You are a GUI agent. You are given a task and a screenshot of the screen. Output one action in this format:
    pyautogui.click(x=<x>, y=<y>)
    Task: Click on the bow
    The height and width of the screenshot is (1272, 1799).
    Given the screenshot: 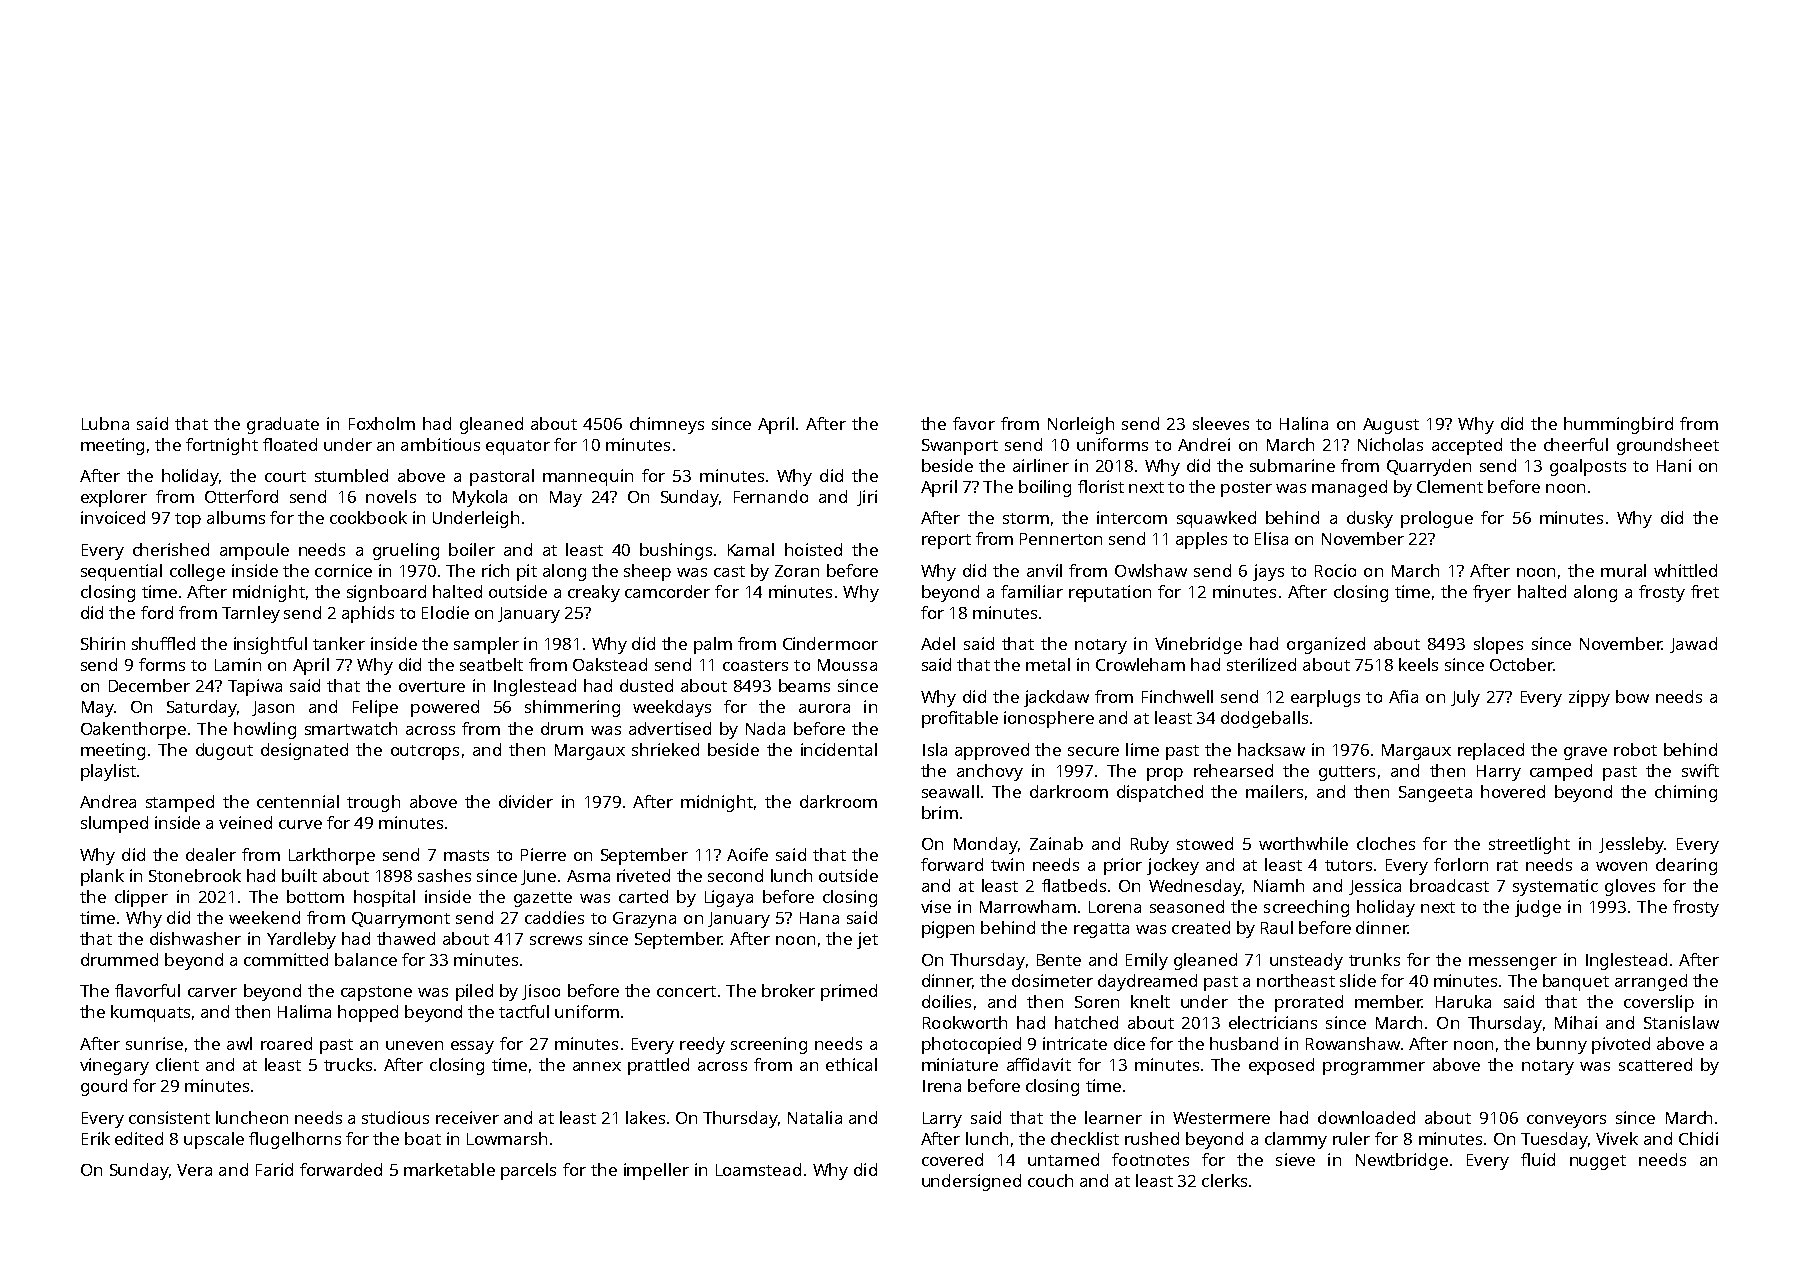 What is the action you would take?
    pyautogui.click(x=1632, y=696)
